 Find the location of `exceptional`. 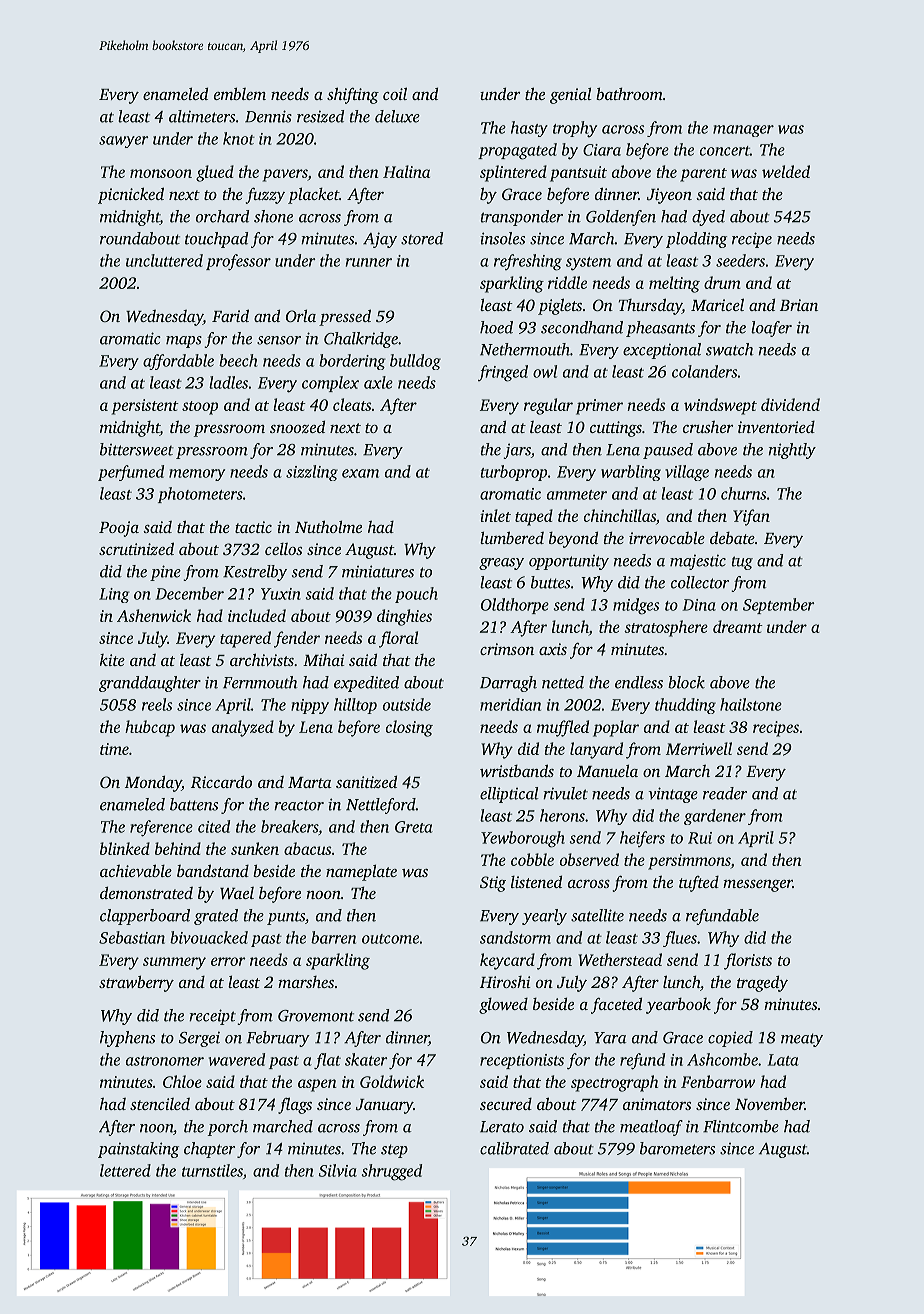

exceptional is located at coordinates (662, 351).
